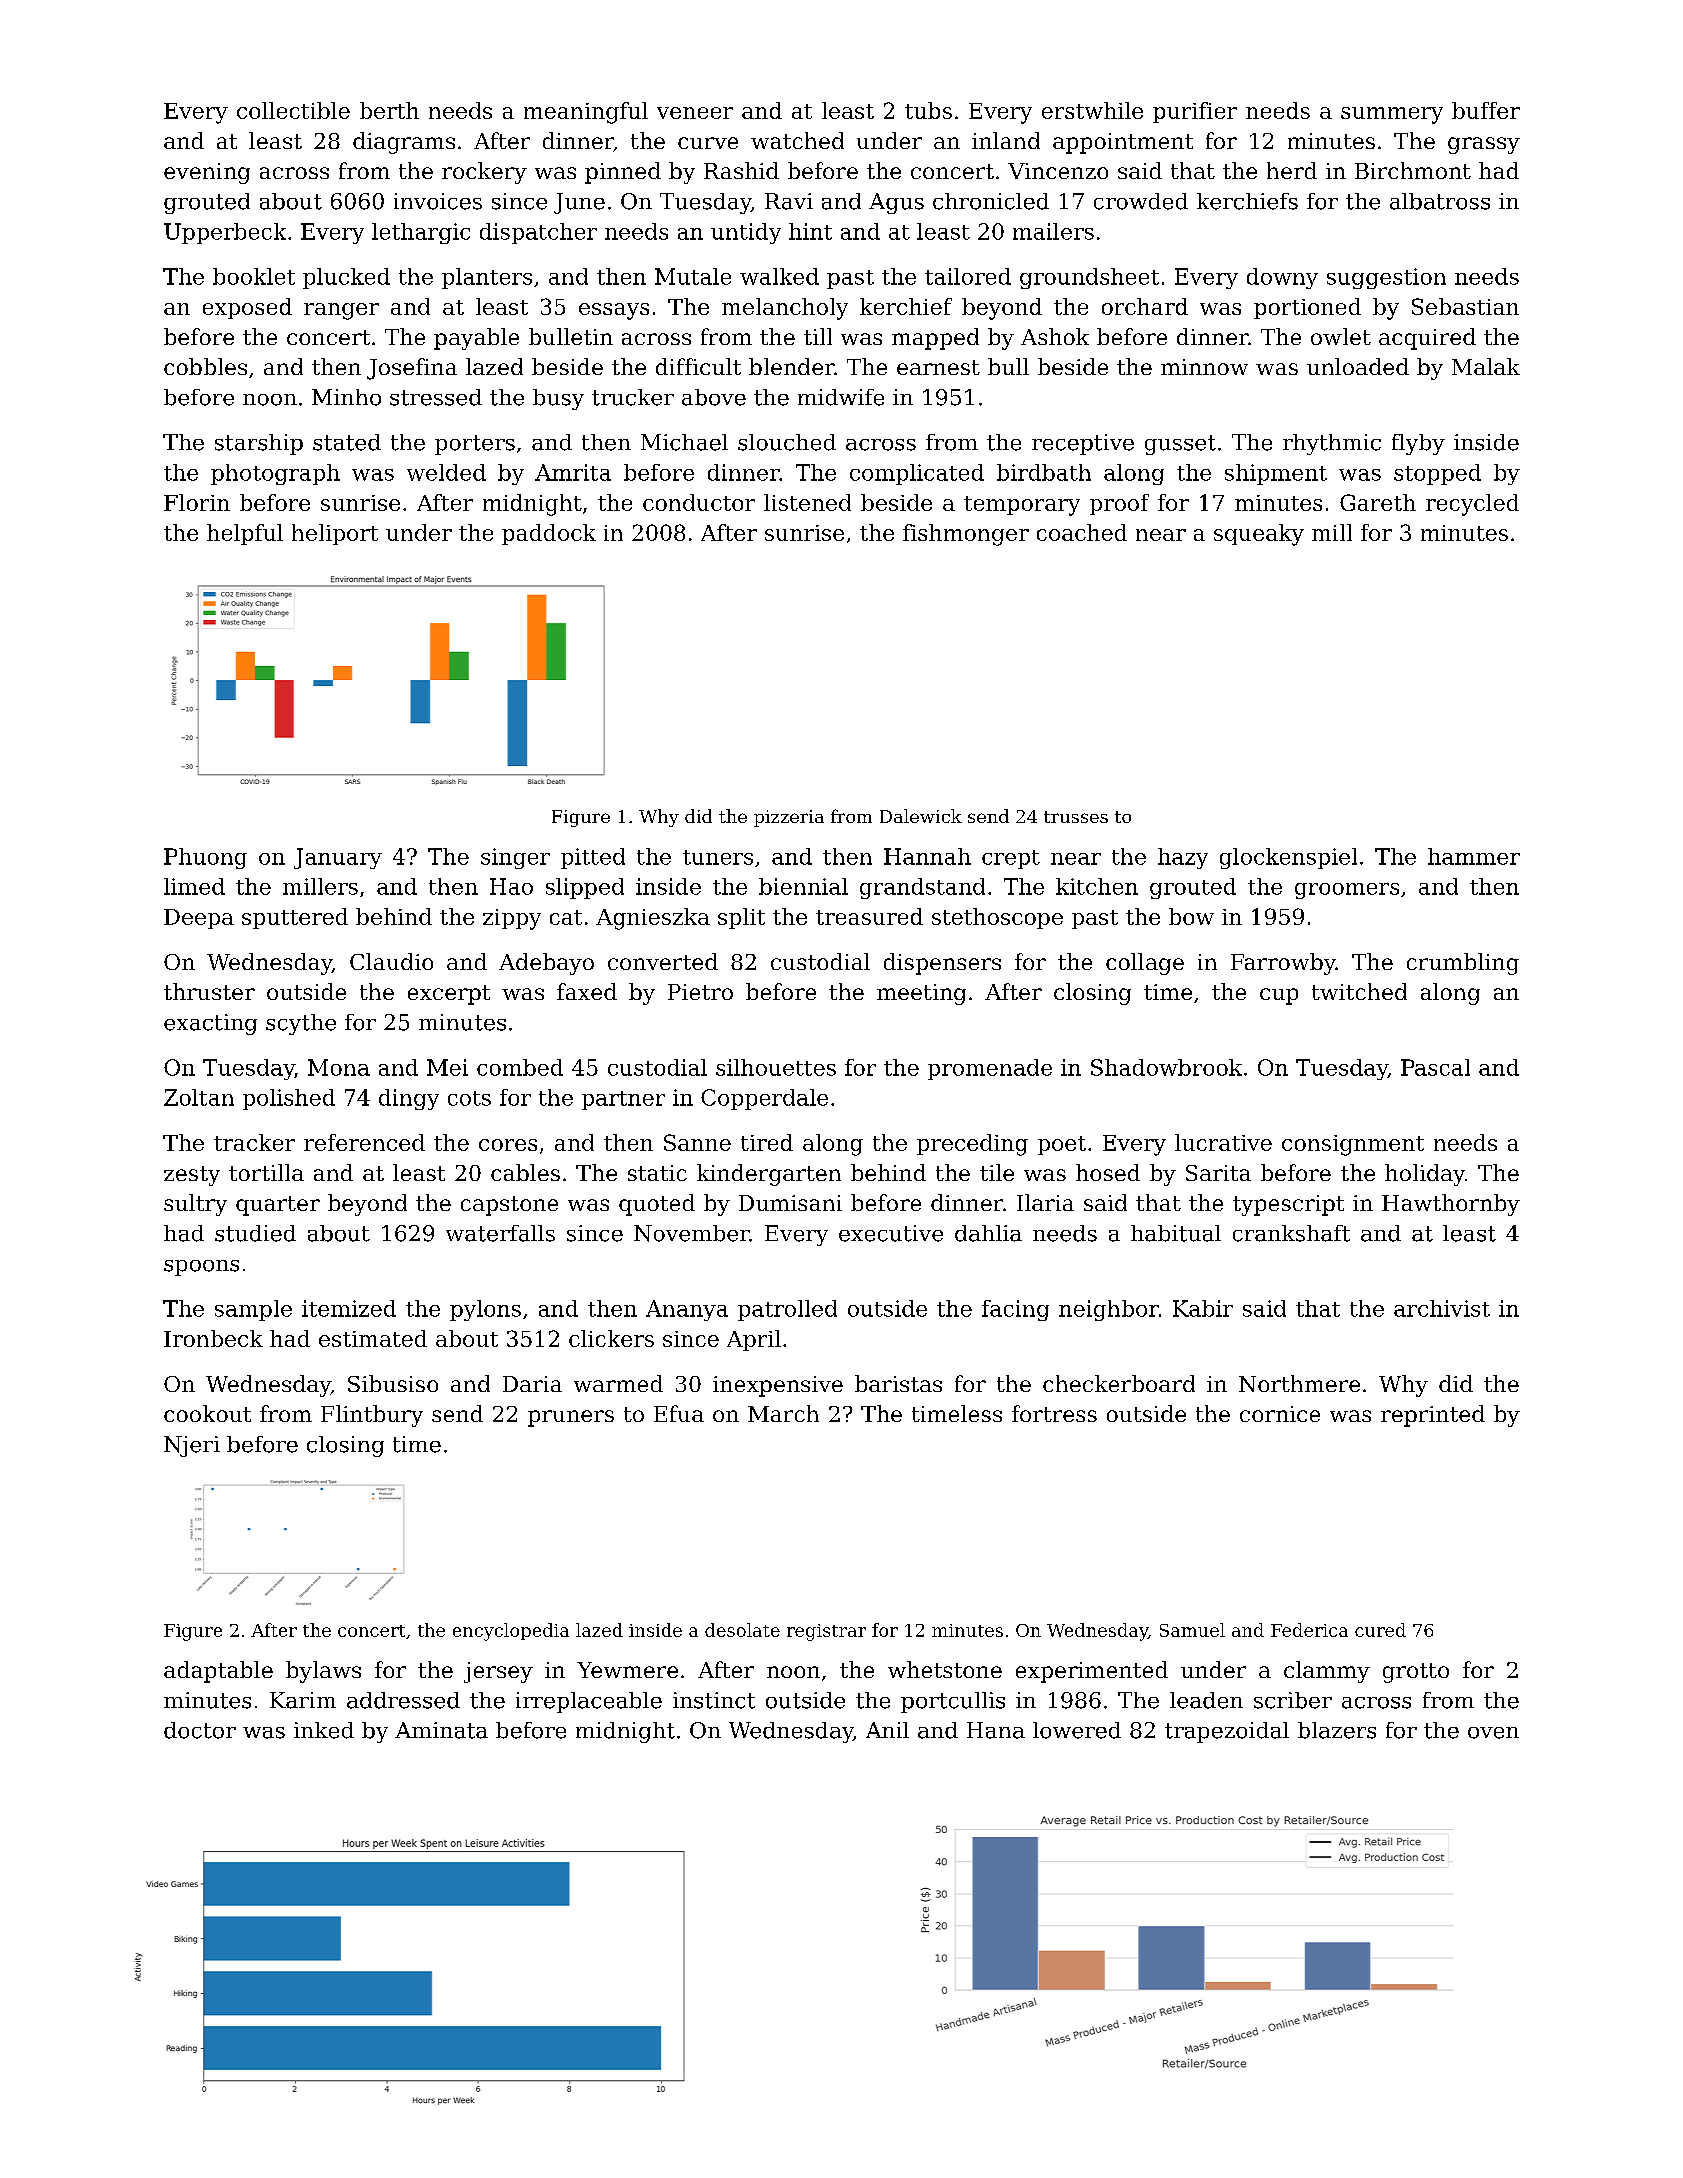 The image size is (1683, 2178). I want to click on capstone, so click(509, 1206).
